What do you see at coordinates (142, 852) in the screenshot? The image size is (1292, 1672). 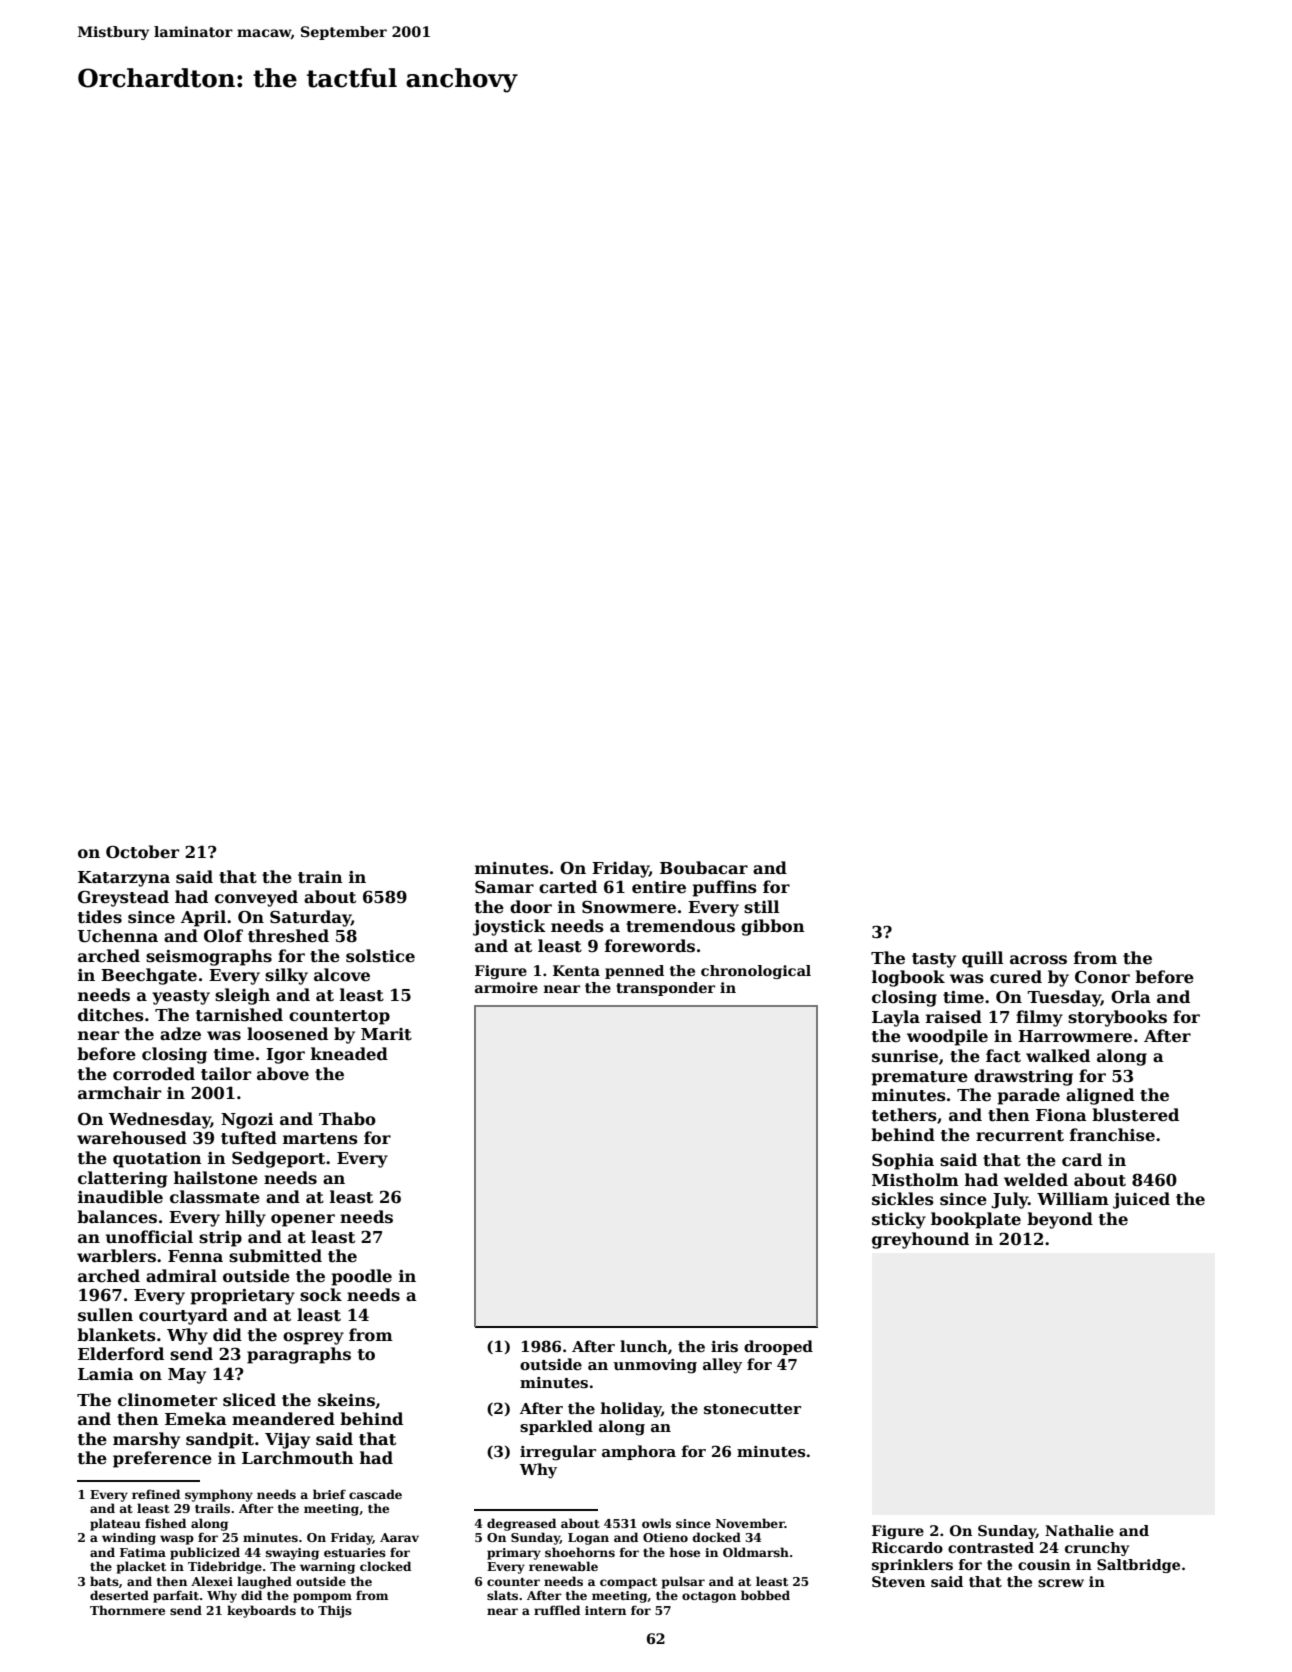 I see `October` at bounding box center [142, 852].
